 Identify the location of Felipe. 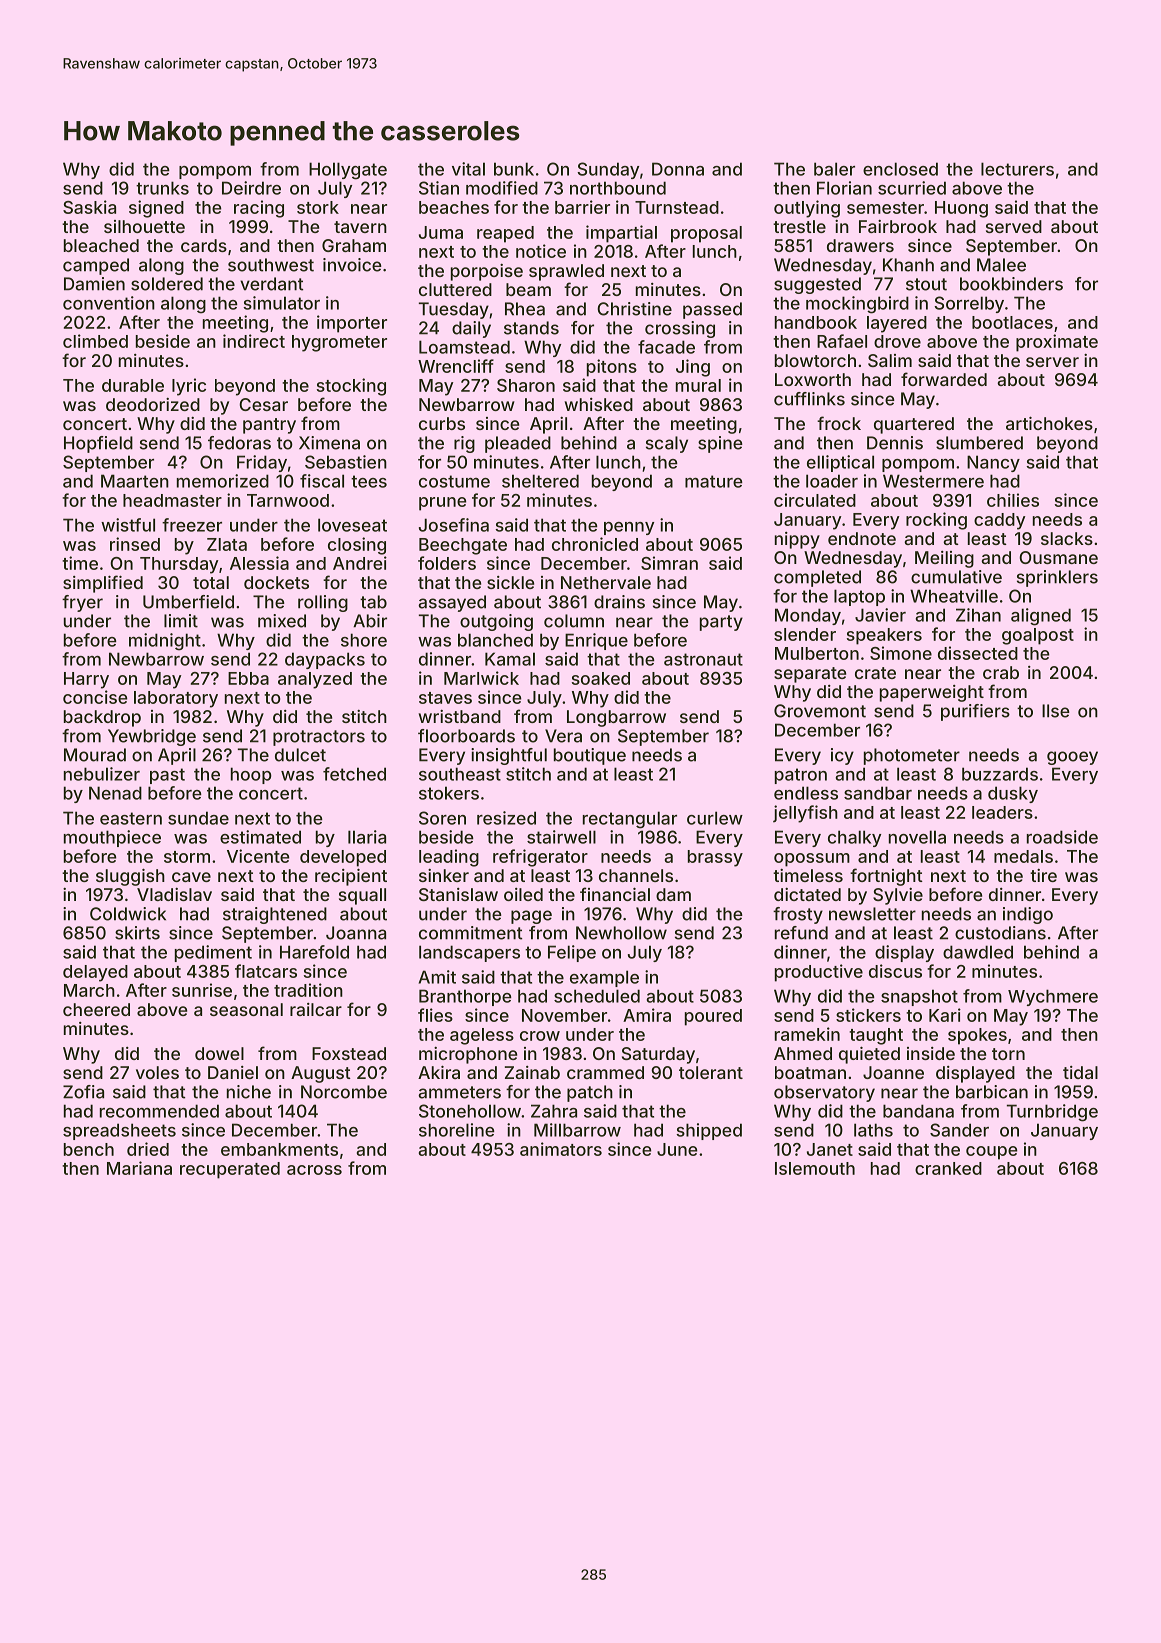
(572, 953).
